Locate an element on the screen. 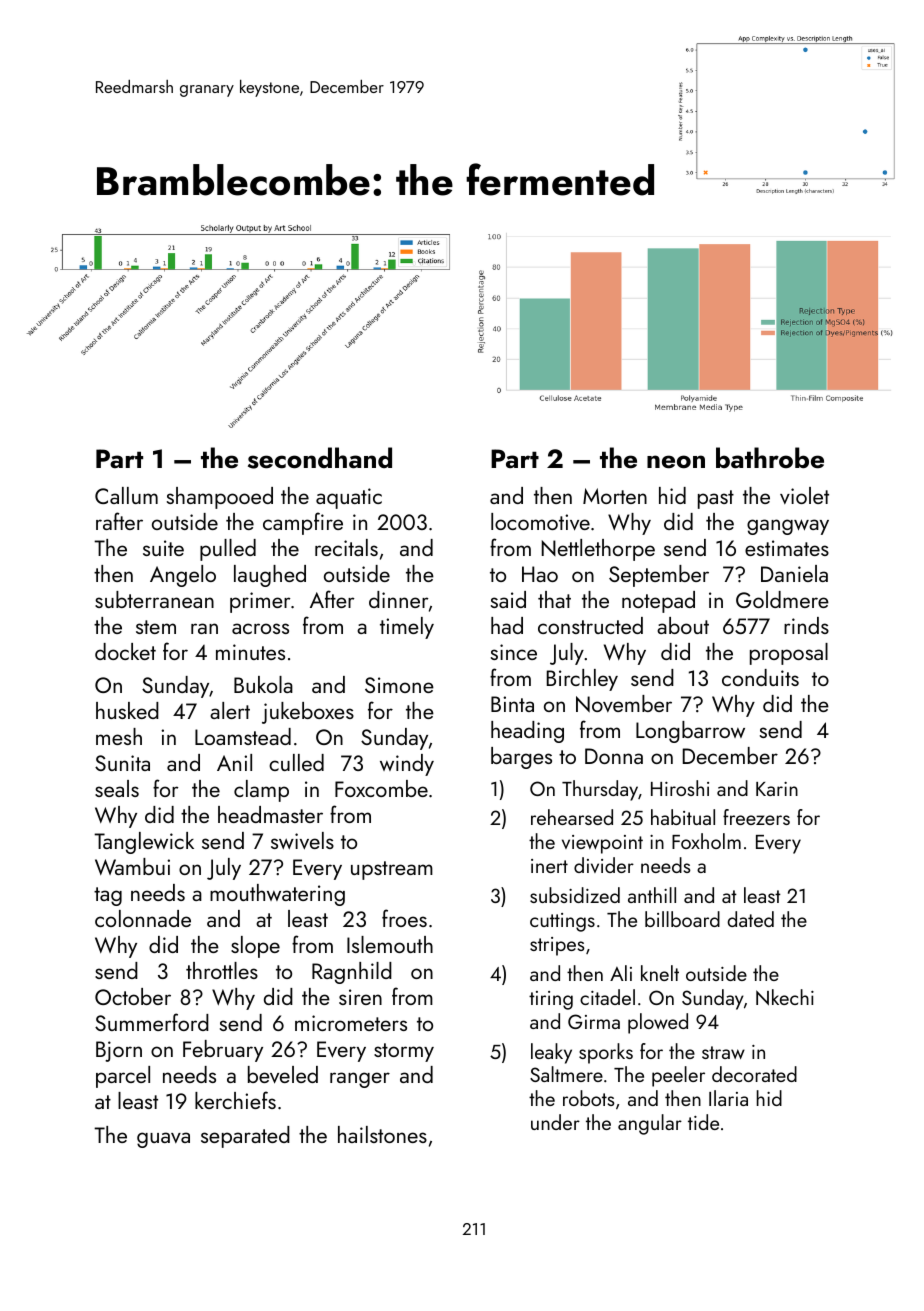 Image resolution: width=924 pixels, height=1311 pixels. stem is located at coordinates (156, 627).
